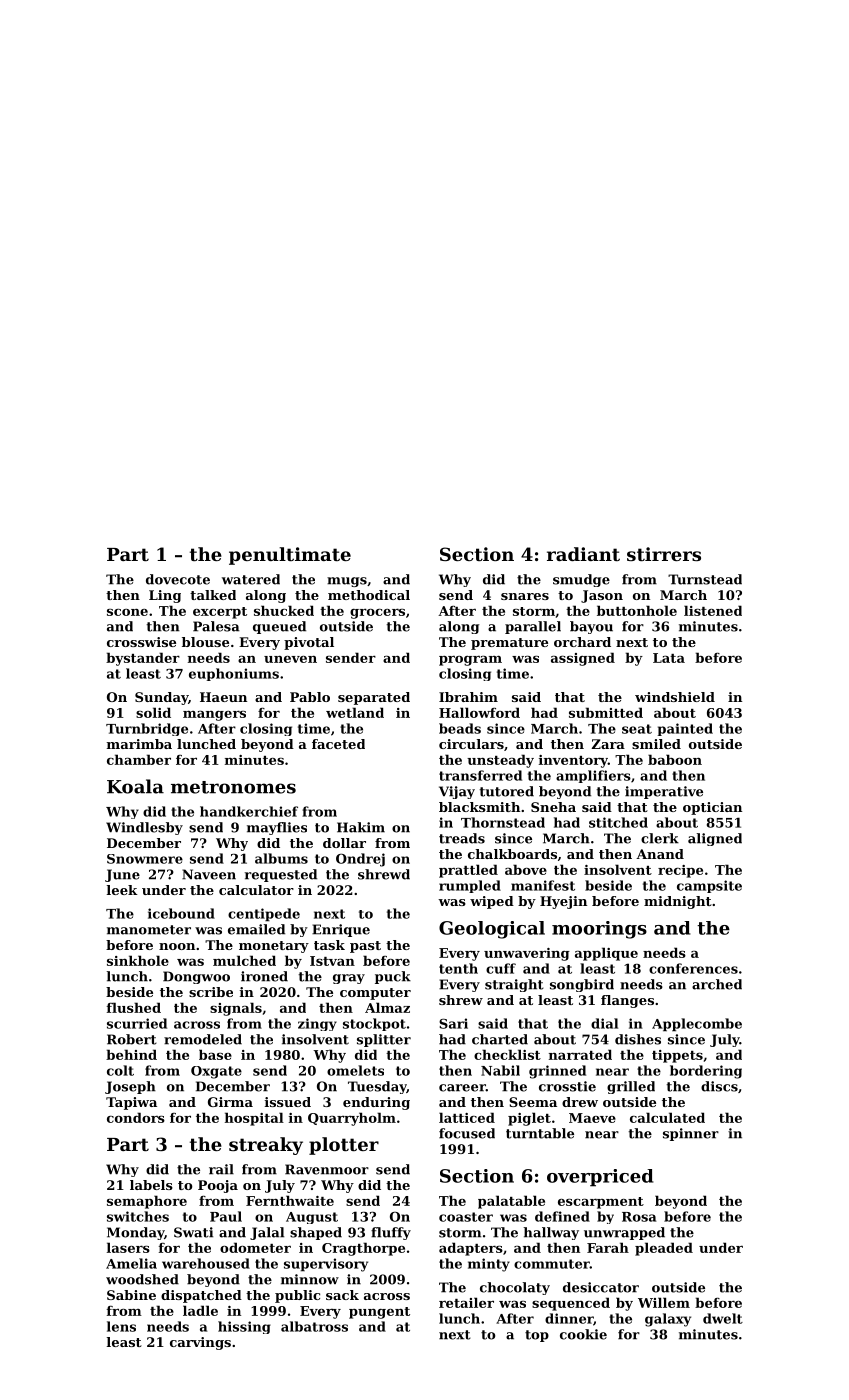  Describe the element at coordinates (178, 579) in the page. I see `dovecote` at that location.
